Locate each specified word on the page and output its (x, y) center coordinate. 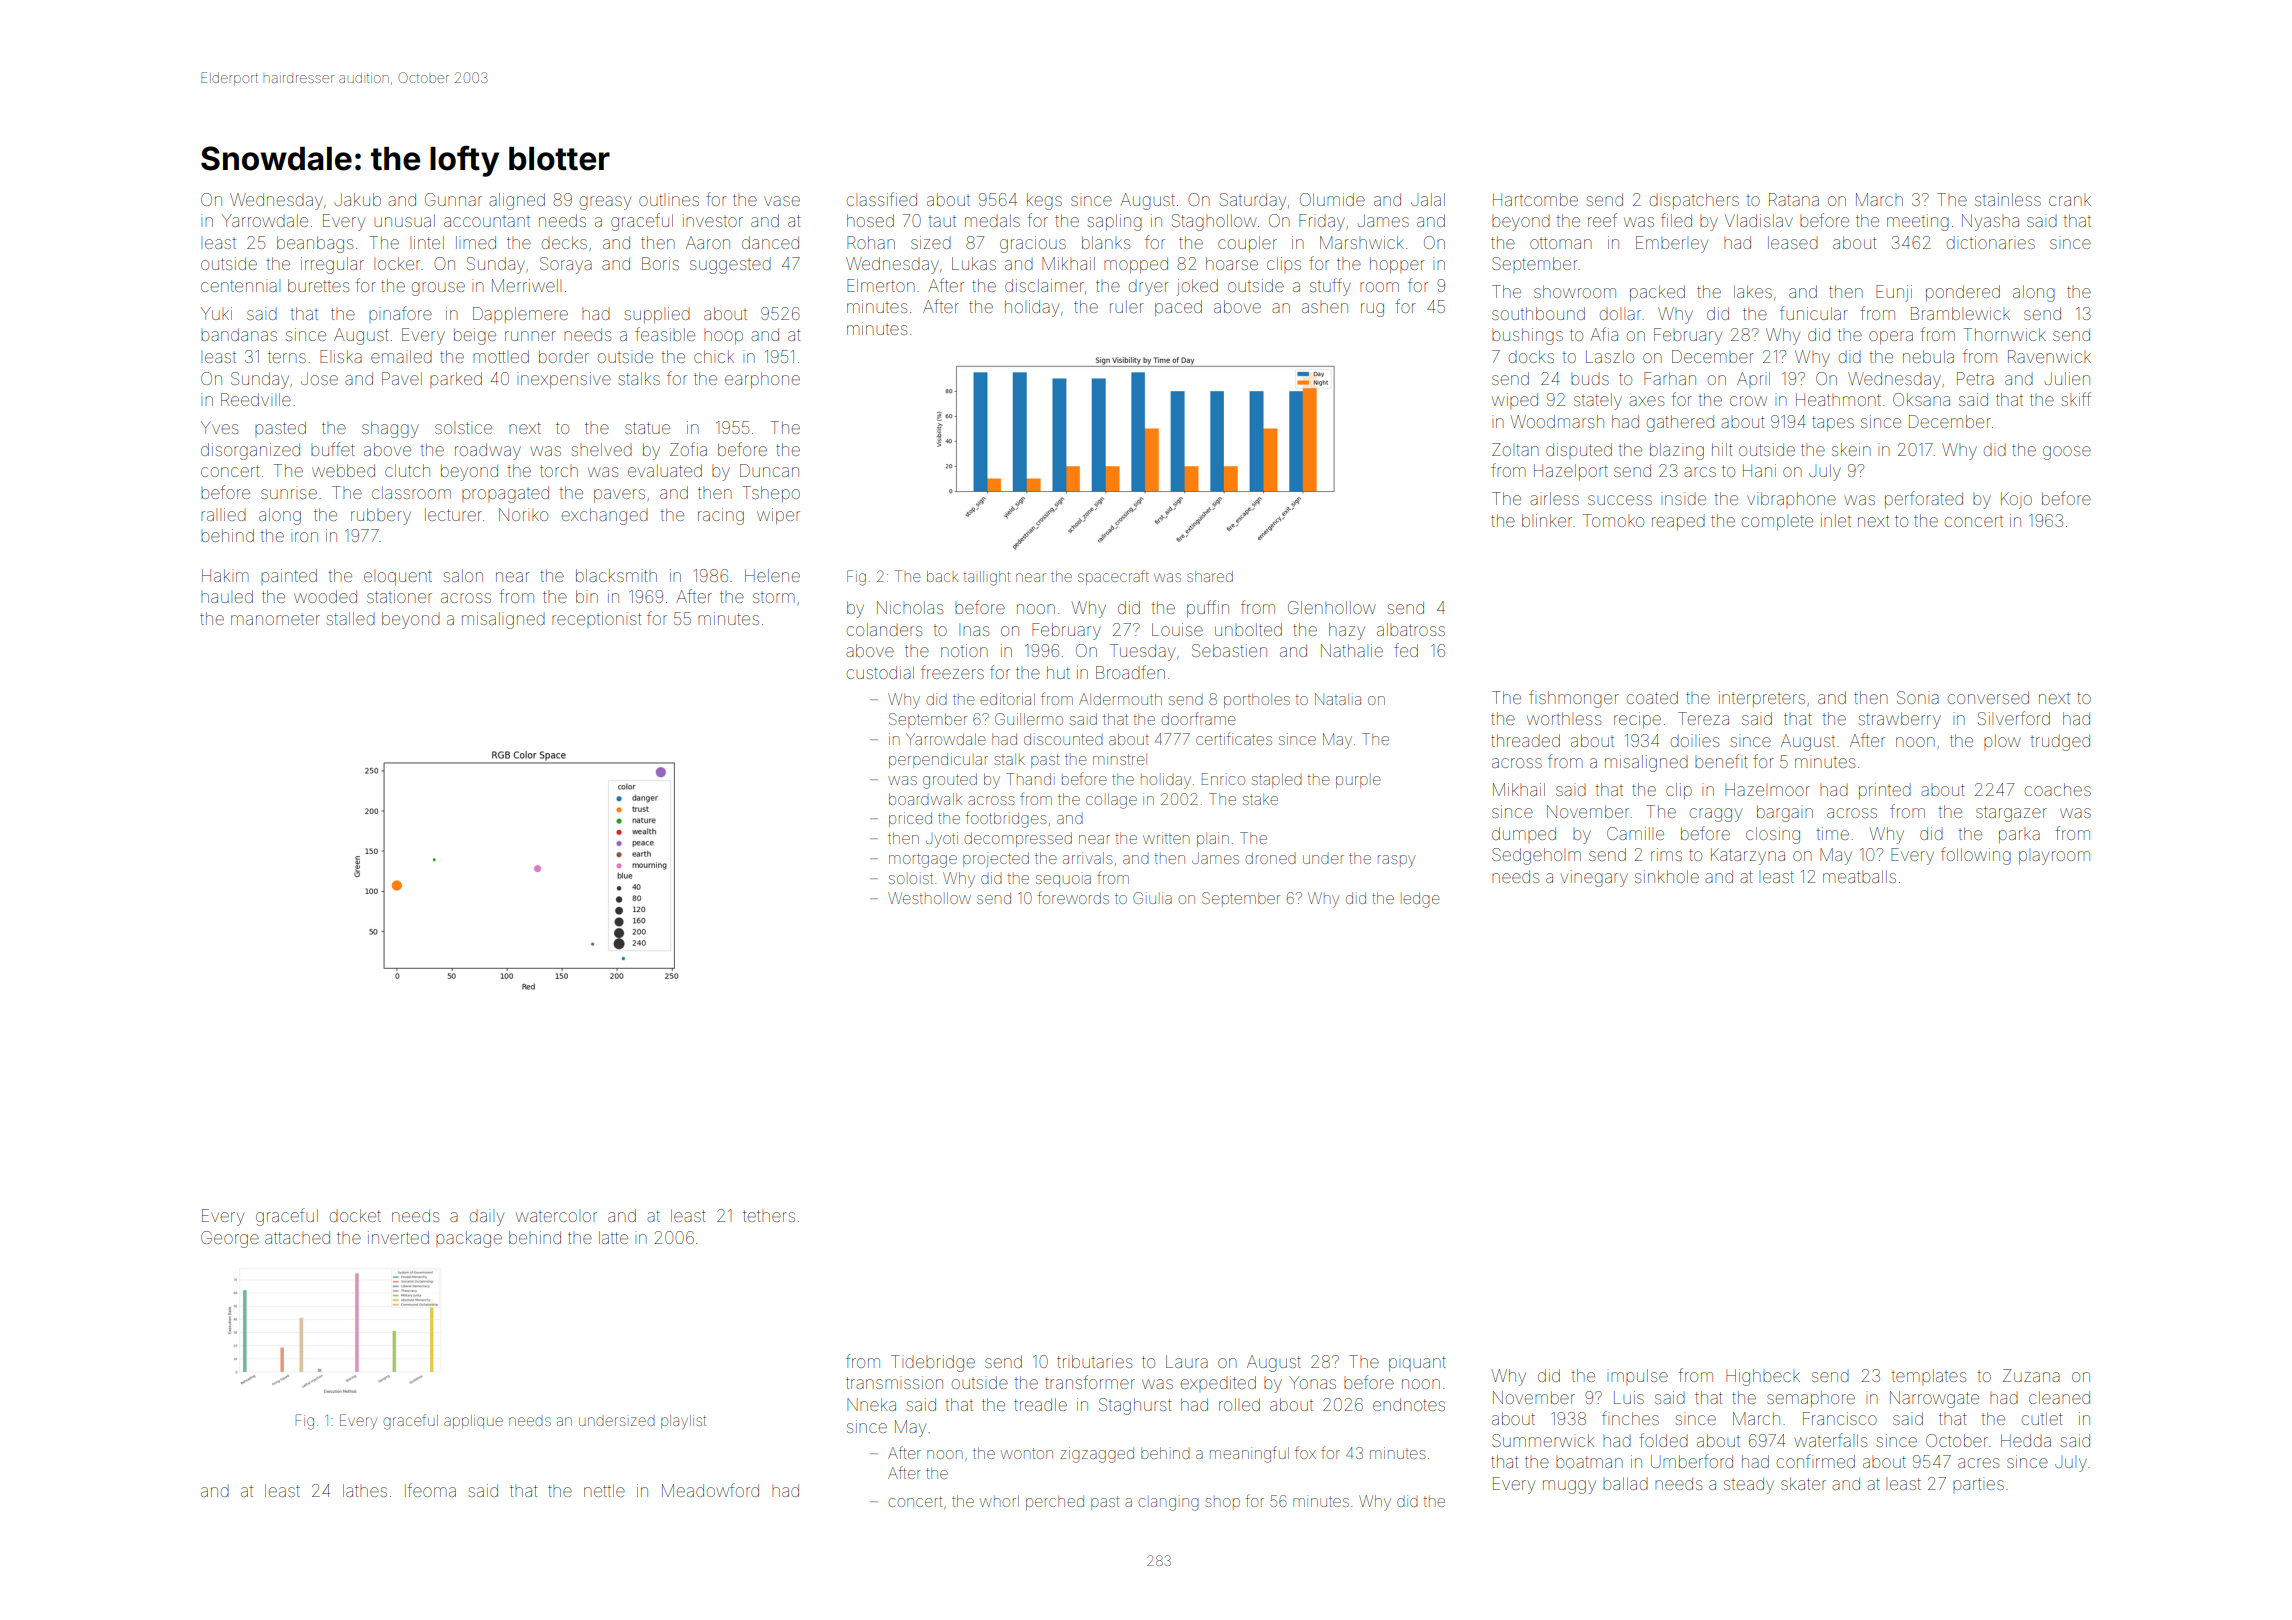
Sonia (1918, 697)
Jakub (357, 199)
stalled (351, 618)
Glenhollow (1331, 607)
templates (1928, 1377)
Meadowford (710, 1490)
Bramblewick (1960, 313)
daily (487, 1217)
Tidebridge (933, 1363)
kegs (1044, 201)
